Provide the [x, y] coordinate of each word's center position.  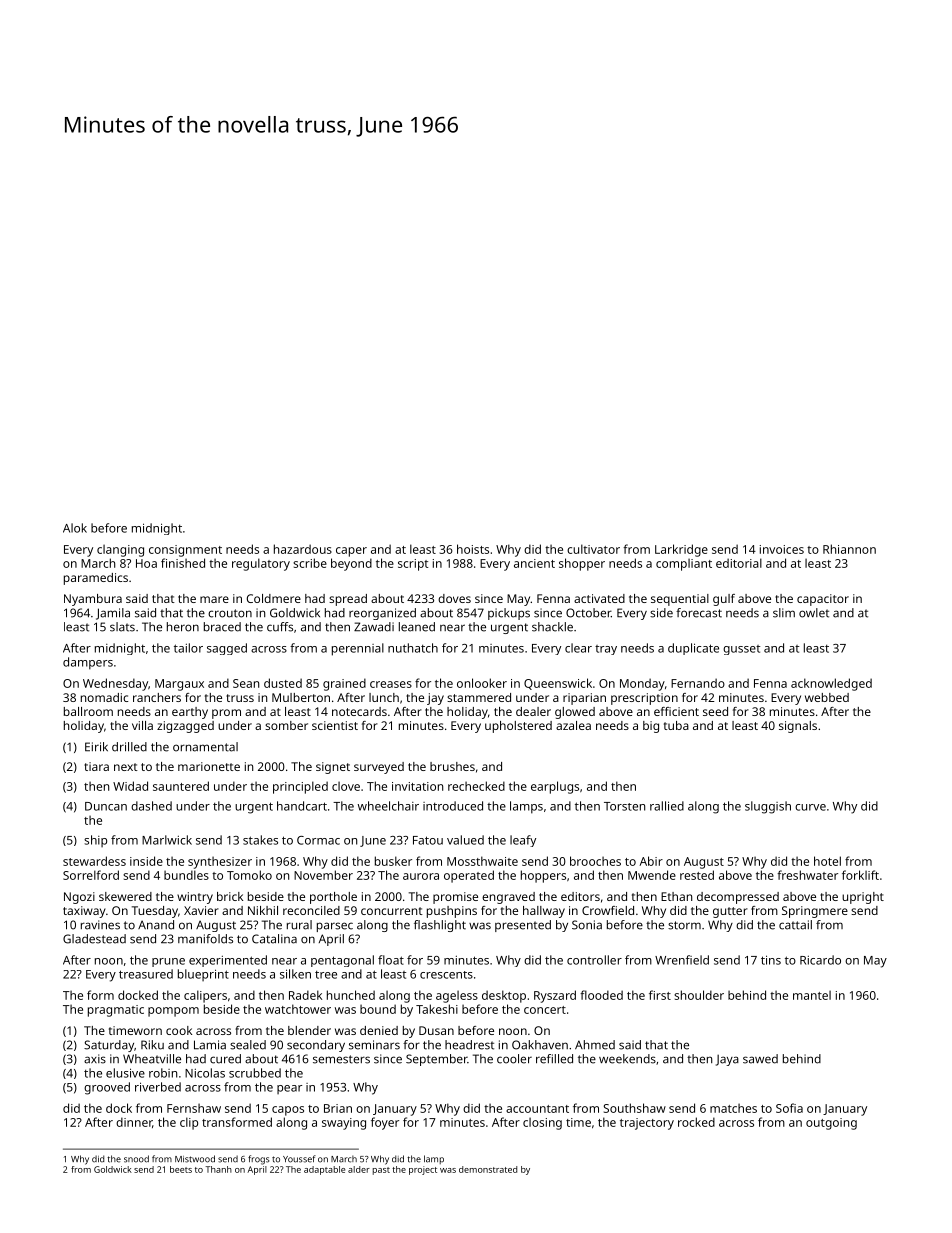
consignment [185, 551]
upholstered [518, 727]
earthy [190, 713]
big [651, 727]
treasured [146, 974]
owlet [814, 613]
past [381, 1171]
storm [684, 925]
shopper [582, 564]
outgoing [831, 1124]
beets [181, 1169]
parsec [335, 927]
